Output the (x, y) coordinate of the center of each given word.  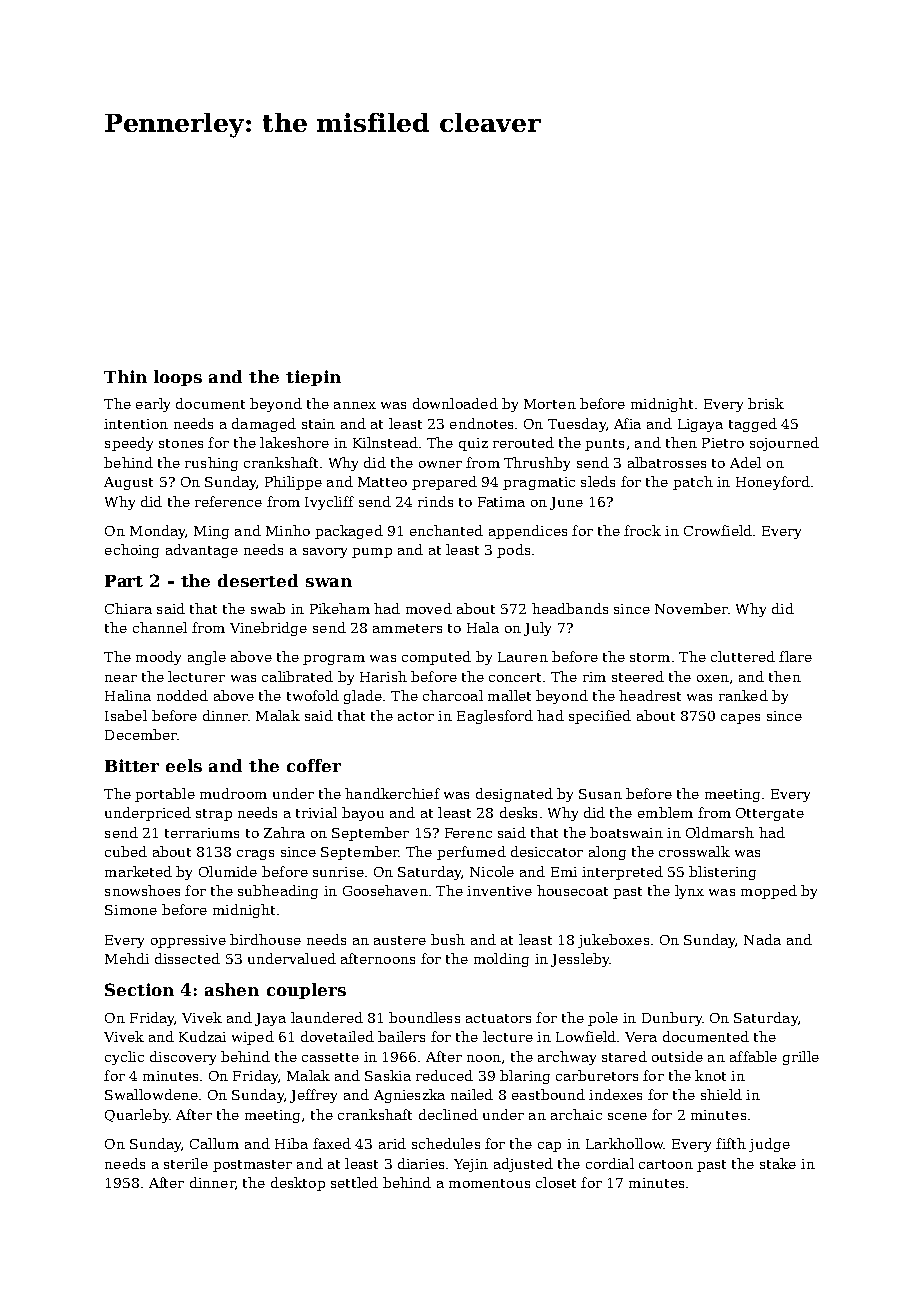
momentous (489, 1183)
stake (778, 1163)
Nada (762, 939)
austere (400, 940)
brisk (766, 403)
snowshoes (142, 890)
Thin (125, 376)
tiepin (313, 378)
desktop (298, 1184)
